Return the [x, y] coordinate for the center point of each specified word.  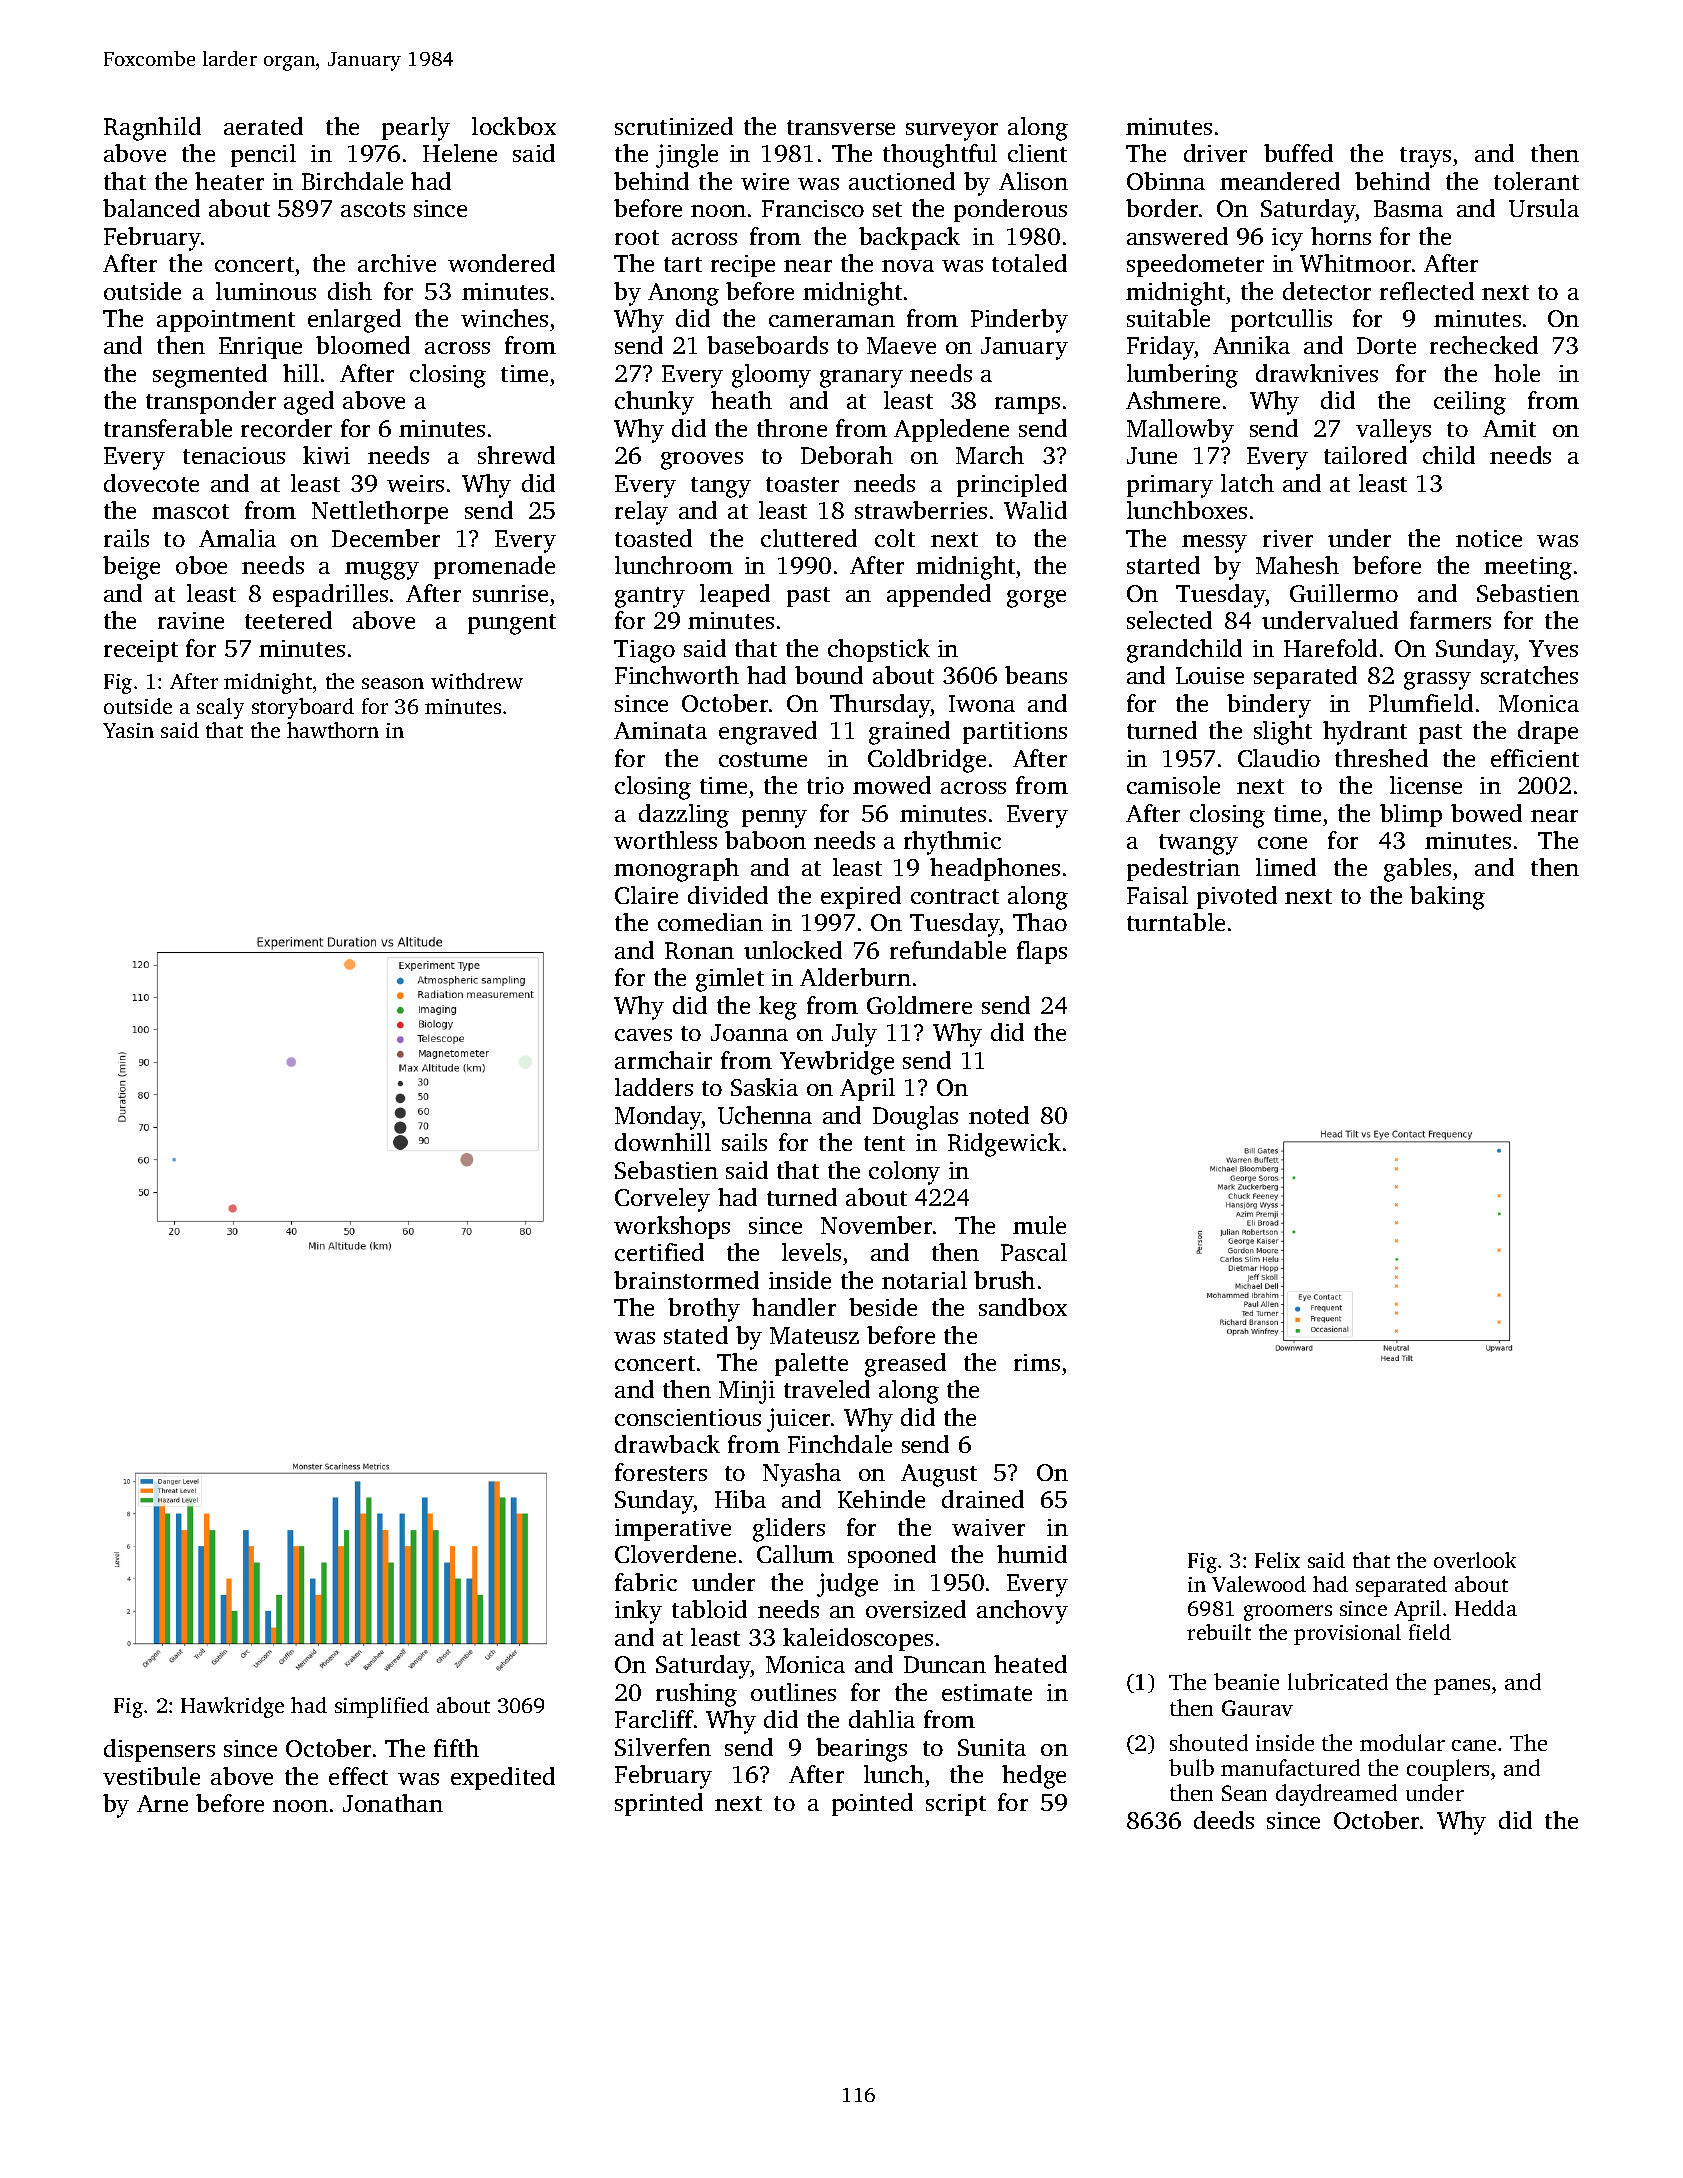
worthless [665, 840]
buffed [1298, 153]
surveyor [952, 132]
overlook [1475, 1560]
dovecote [151, 483]
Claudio [1279, 758]
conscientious [688, 1417]
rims [1037, 1362]
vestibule [151, 1776]
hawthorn [333, 730]
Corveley [662, 1200]
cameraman [832, 321]
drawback [667, 1444]
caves [643, 1035]
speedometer [1195, 265]
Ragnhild [152, 129]
